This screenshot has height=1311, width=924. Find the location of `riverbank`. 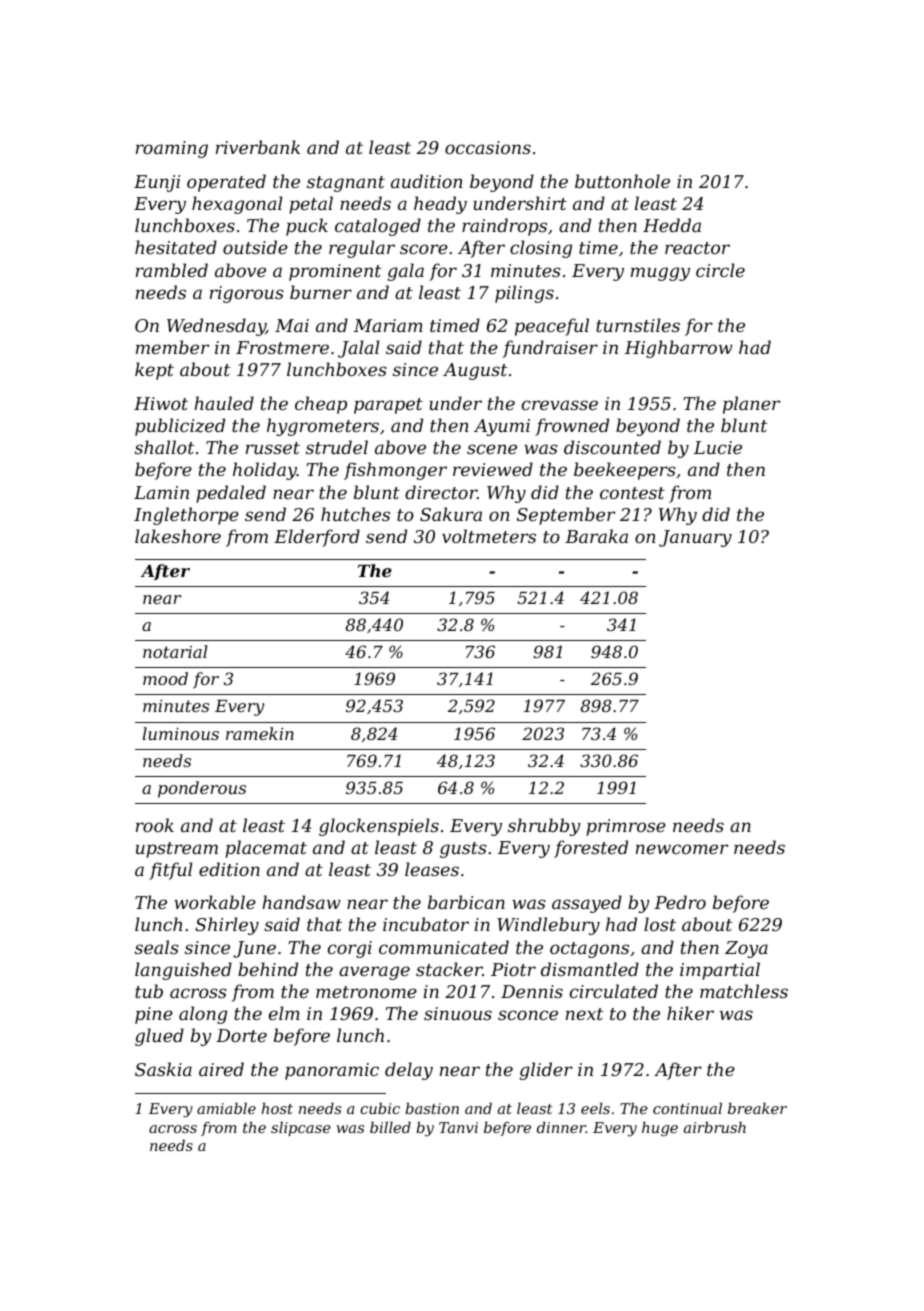

riverbank is located at coordinates (258, 147).
